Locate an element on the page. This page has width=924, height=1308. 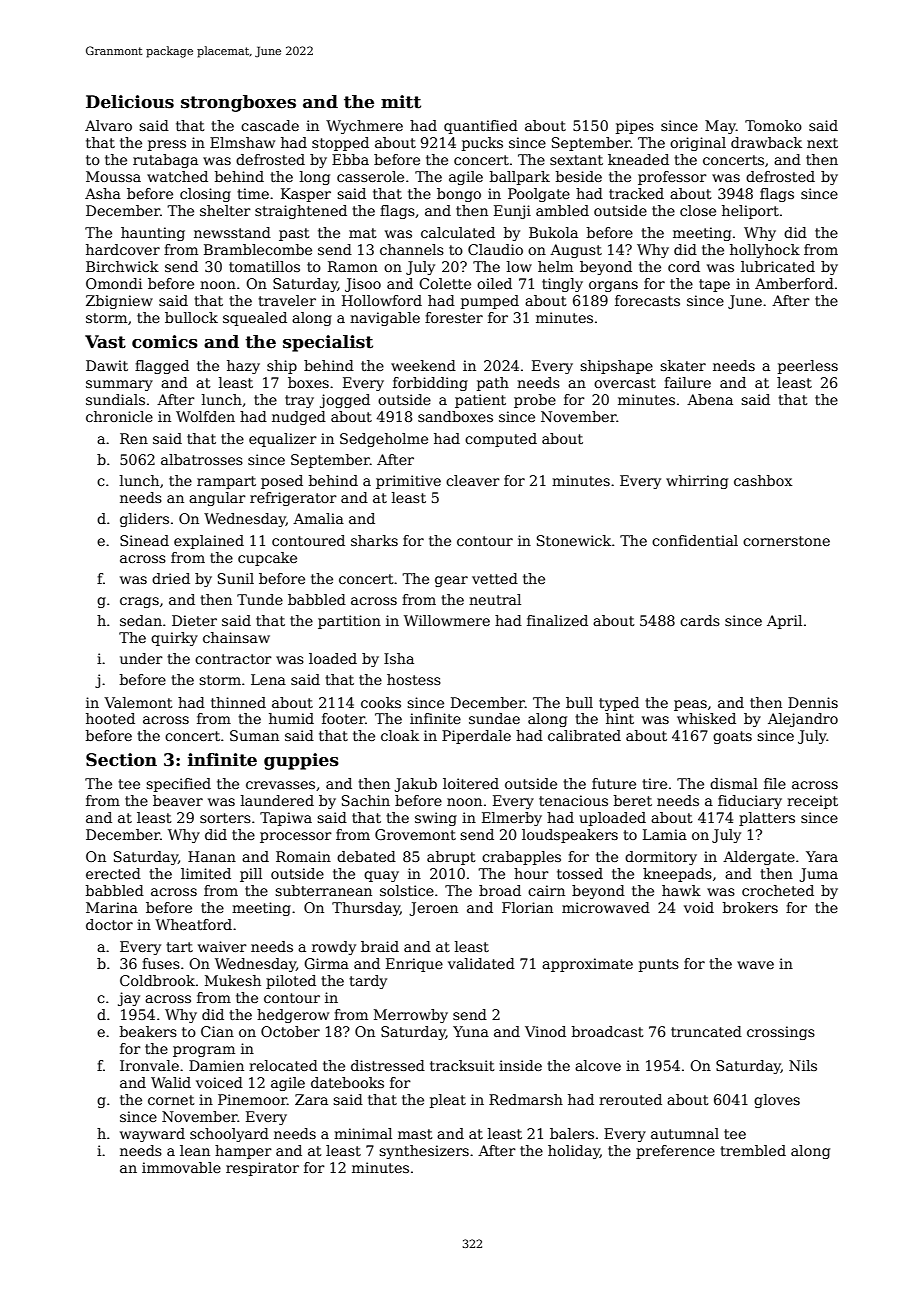
crossings is located at coordinates (781, 1033).
